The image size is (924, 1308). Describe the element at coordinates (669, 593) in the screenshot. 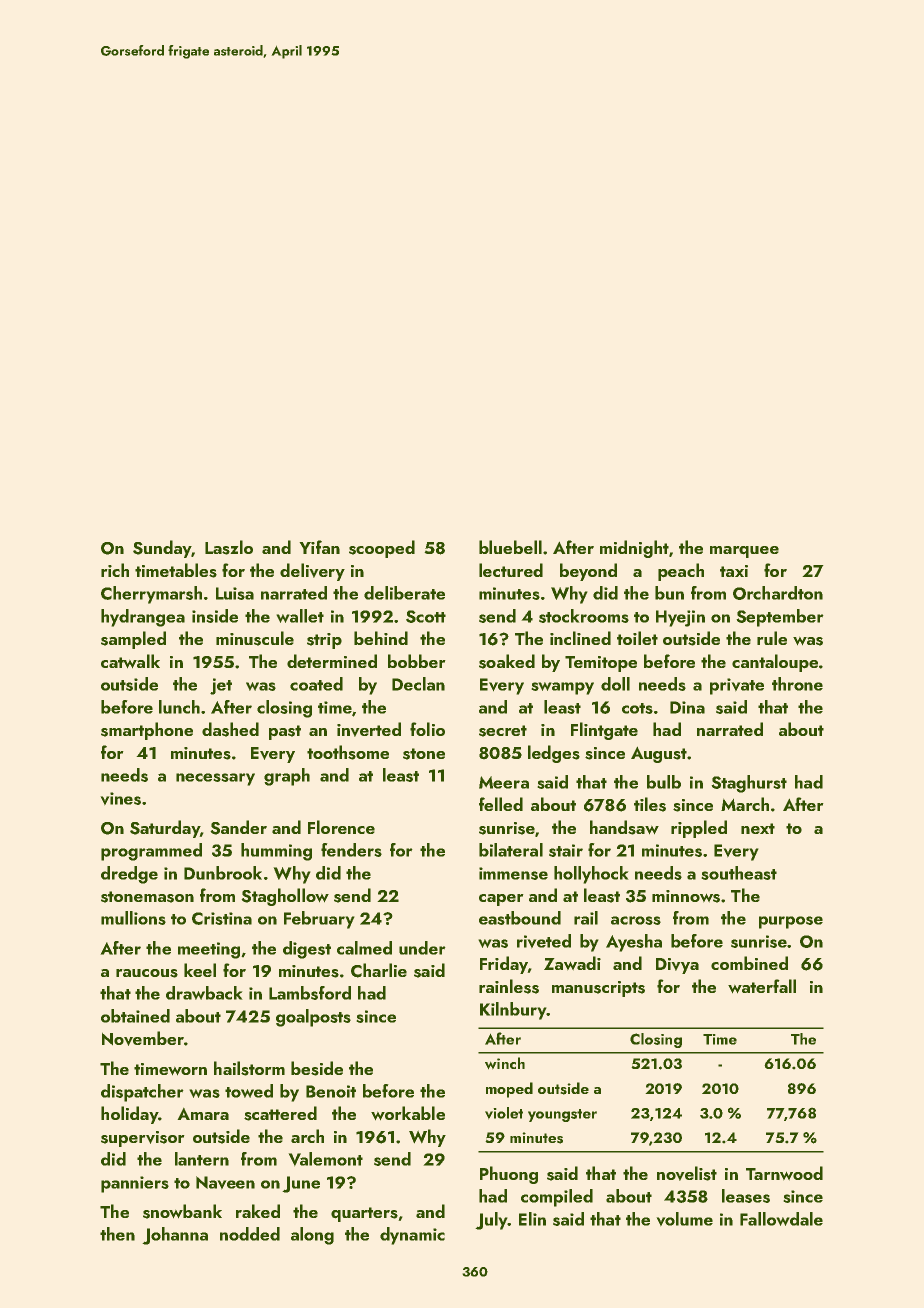

I see `bun` at that location.
